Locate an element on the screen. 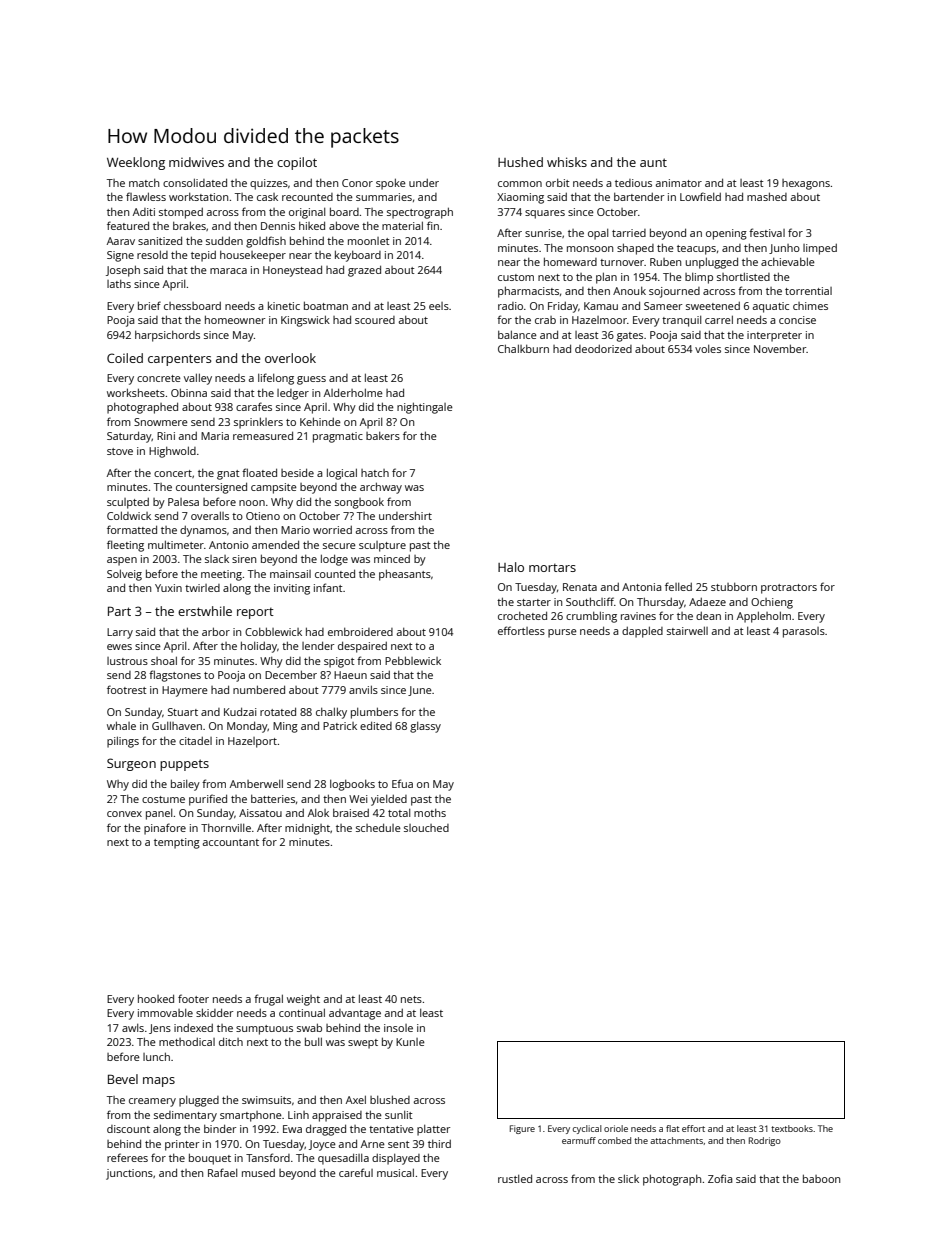  animator is located at coordinates (679, 183).
